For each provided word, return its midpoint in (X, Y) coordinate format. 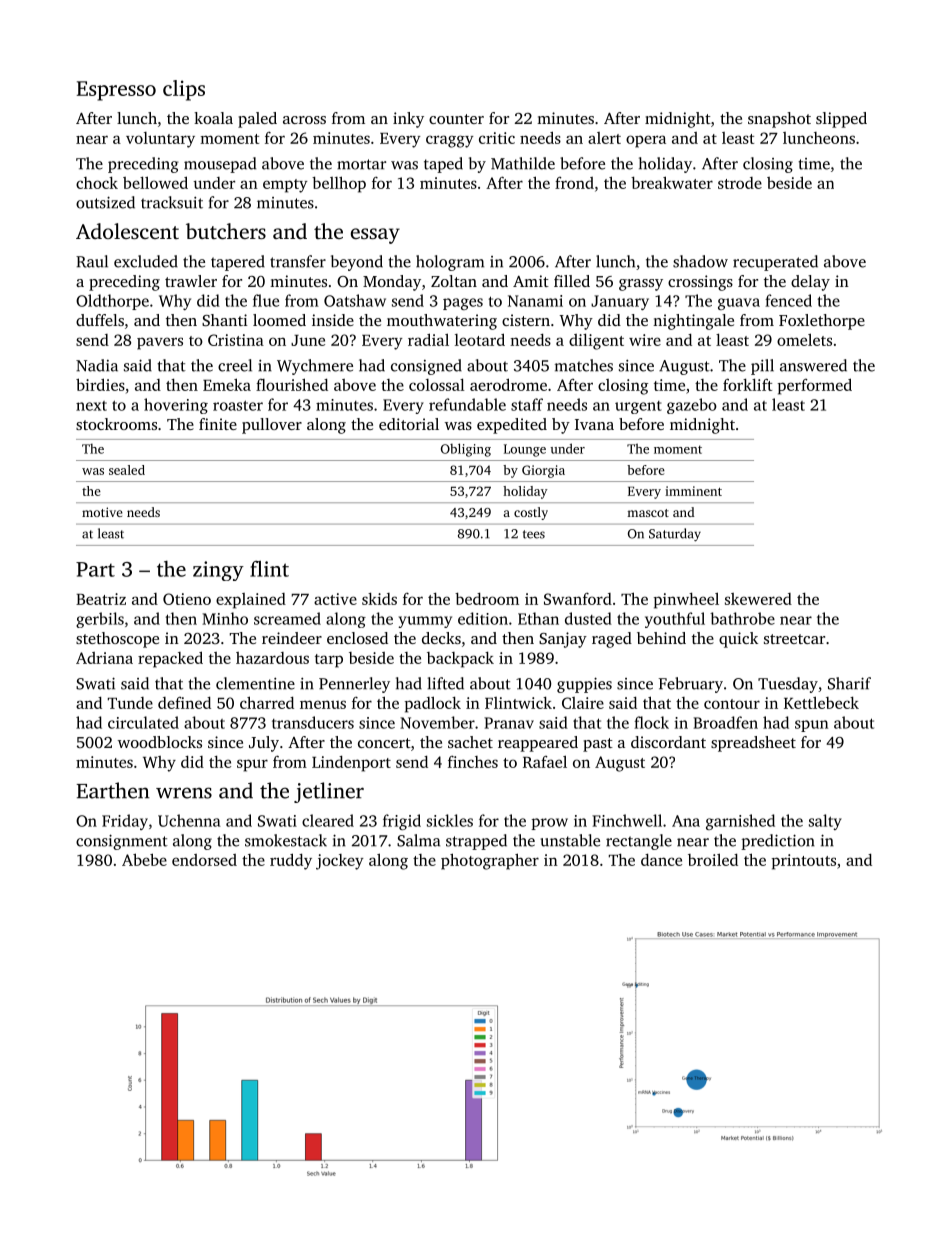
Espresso (116, 91)
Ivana (594, 424)
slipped (841, 120)
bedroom (487, 599)
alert (604, 138)
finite (218, 424)
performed (815, 386)
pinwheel (686, 600)
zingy (218, 571)
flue (266, 300)
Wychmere (315, 367)
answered (813, 365)
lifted (446, 683)
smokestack (286, 840)
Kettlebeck (821, 702)
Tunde (130, 703)
